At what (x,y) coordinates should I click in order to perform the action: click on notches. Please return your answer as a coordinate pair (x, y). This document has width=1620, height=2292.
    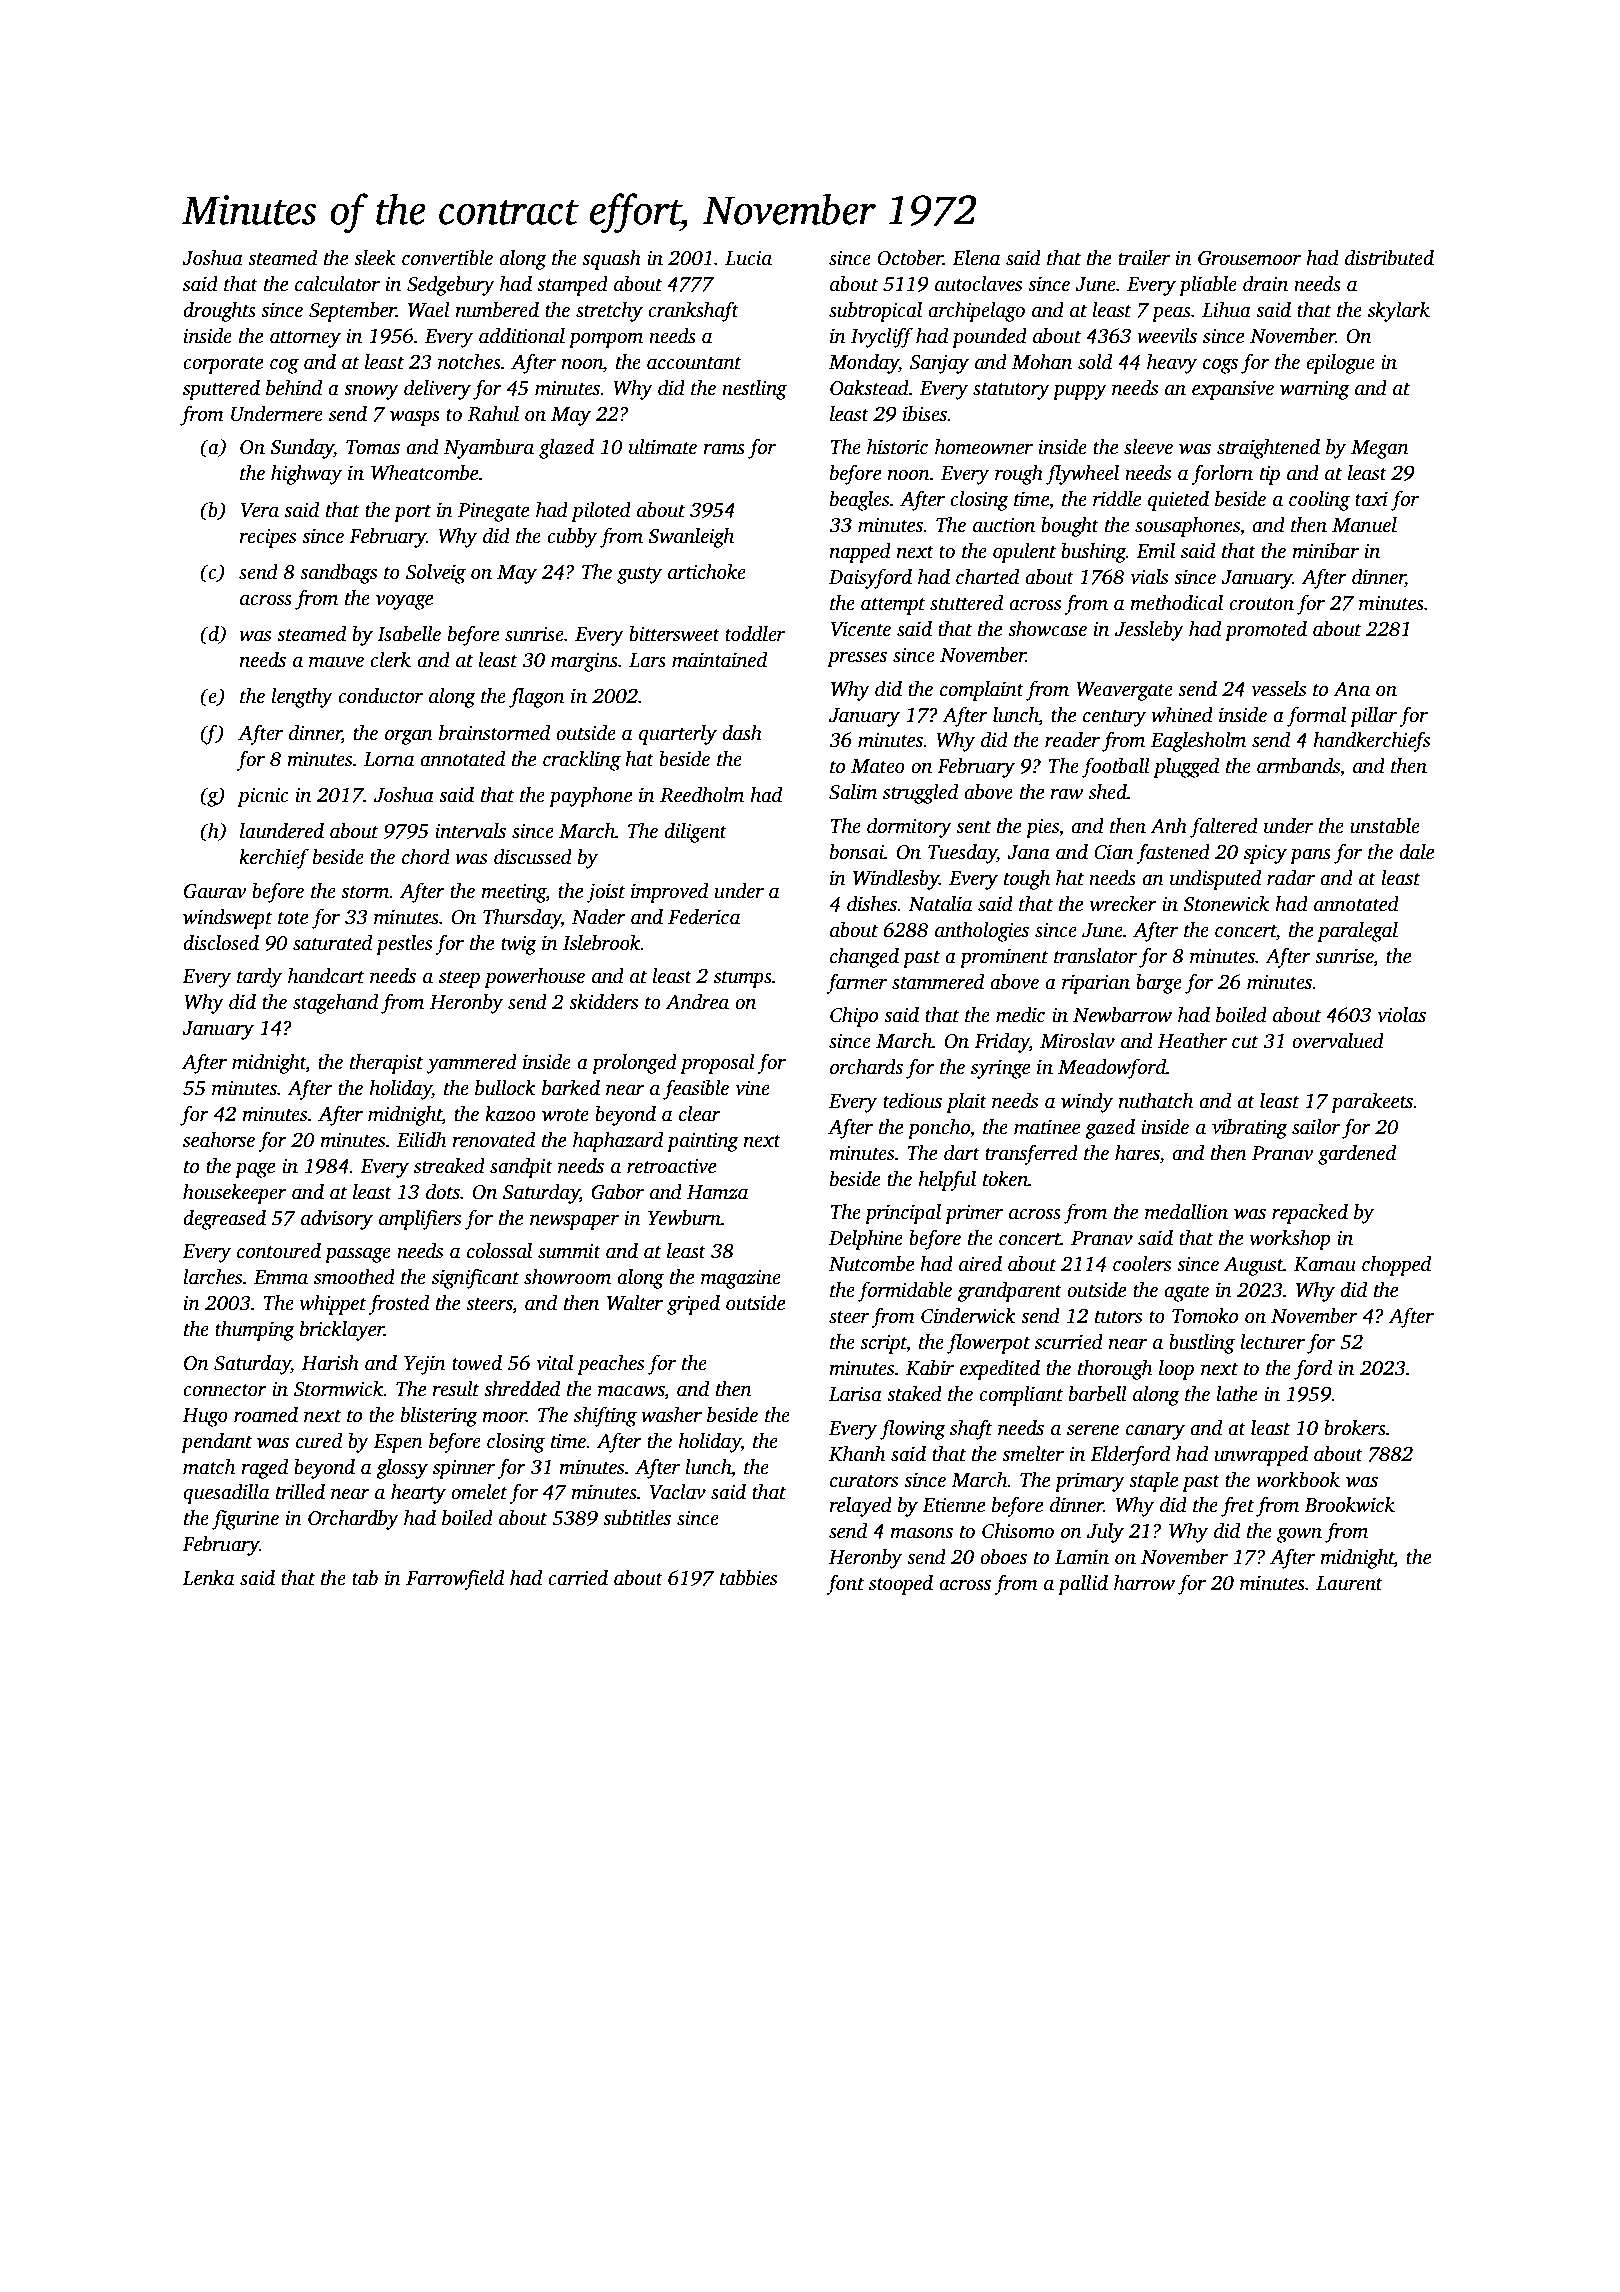
    Looking at the image, I should click on (469, 362).
